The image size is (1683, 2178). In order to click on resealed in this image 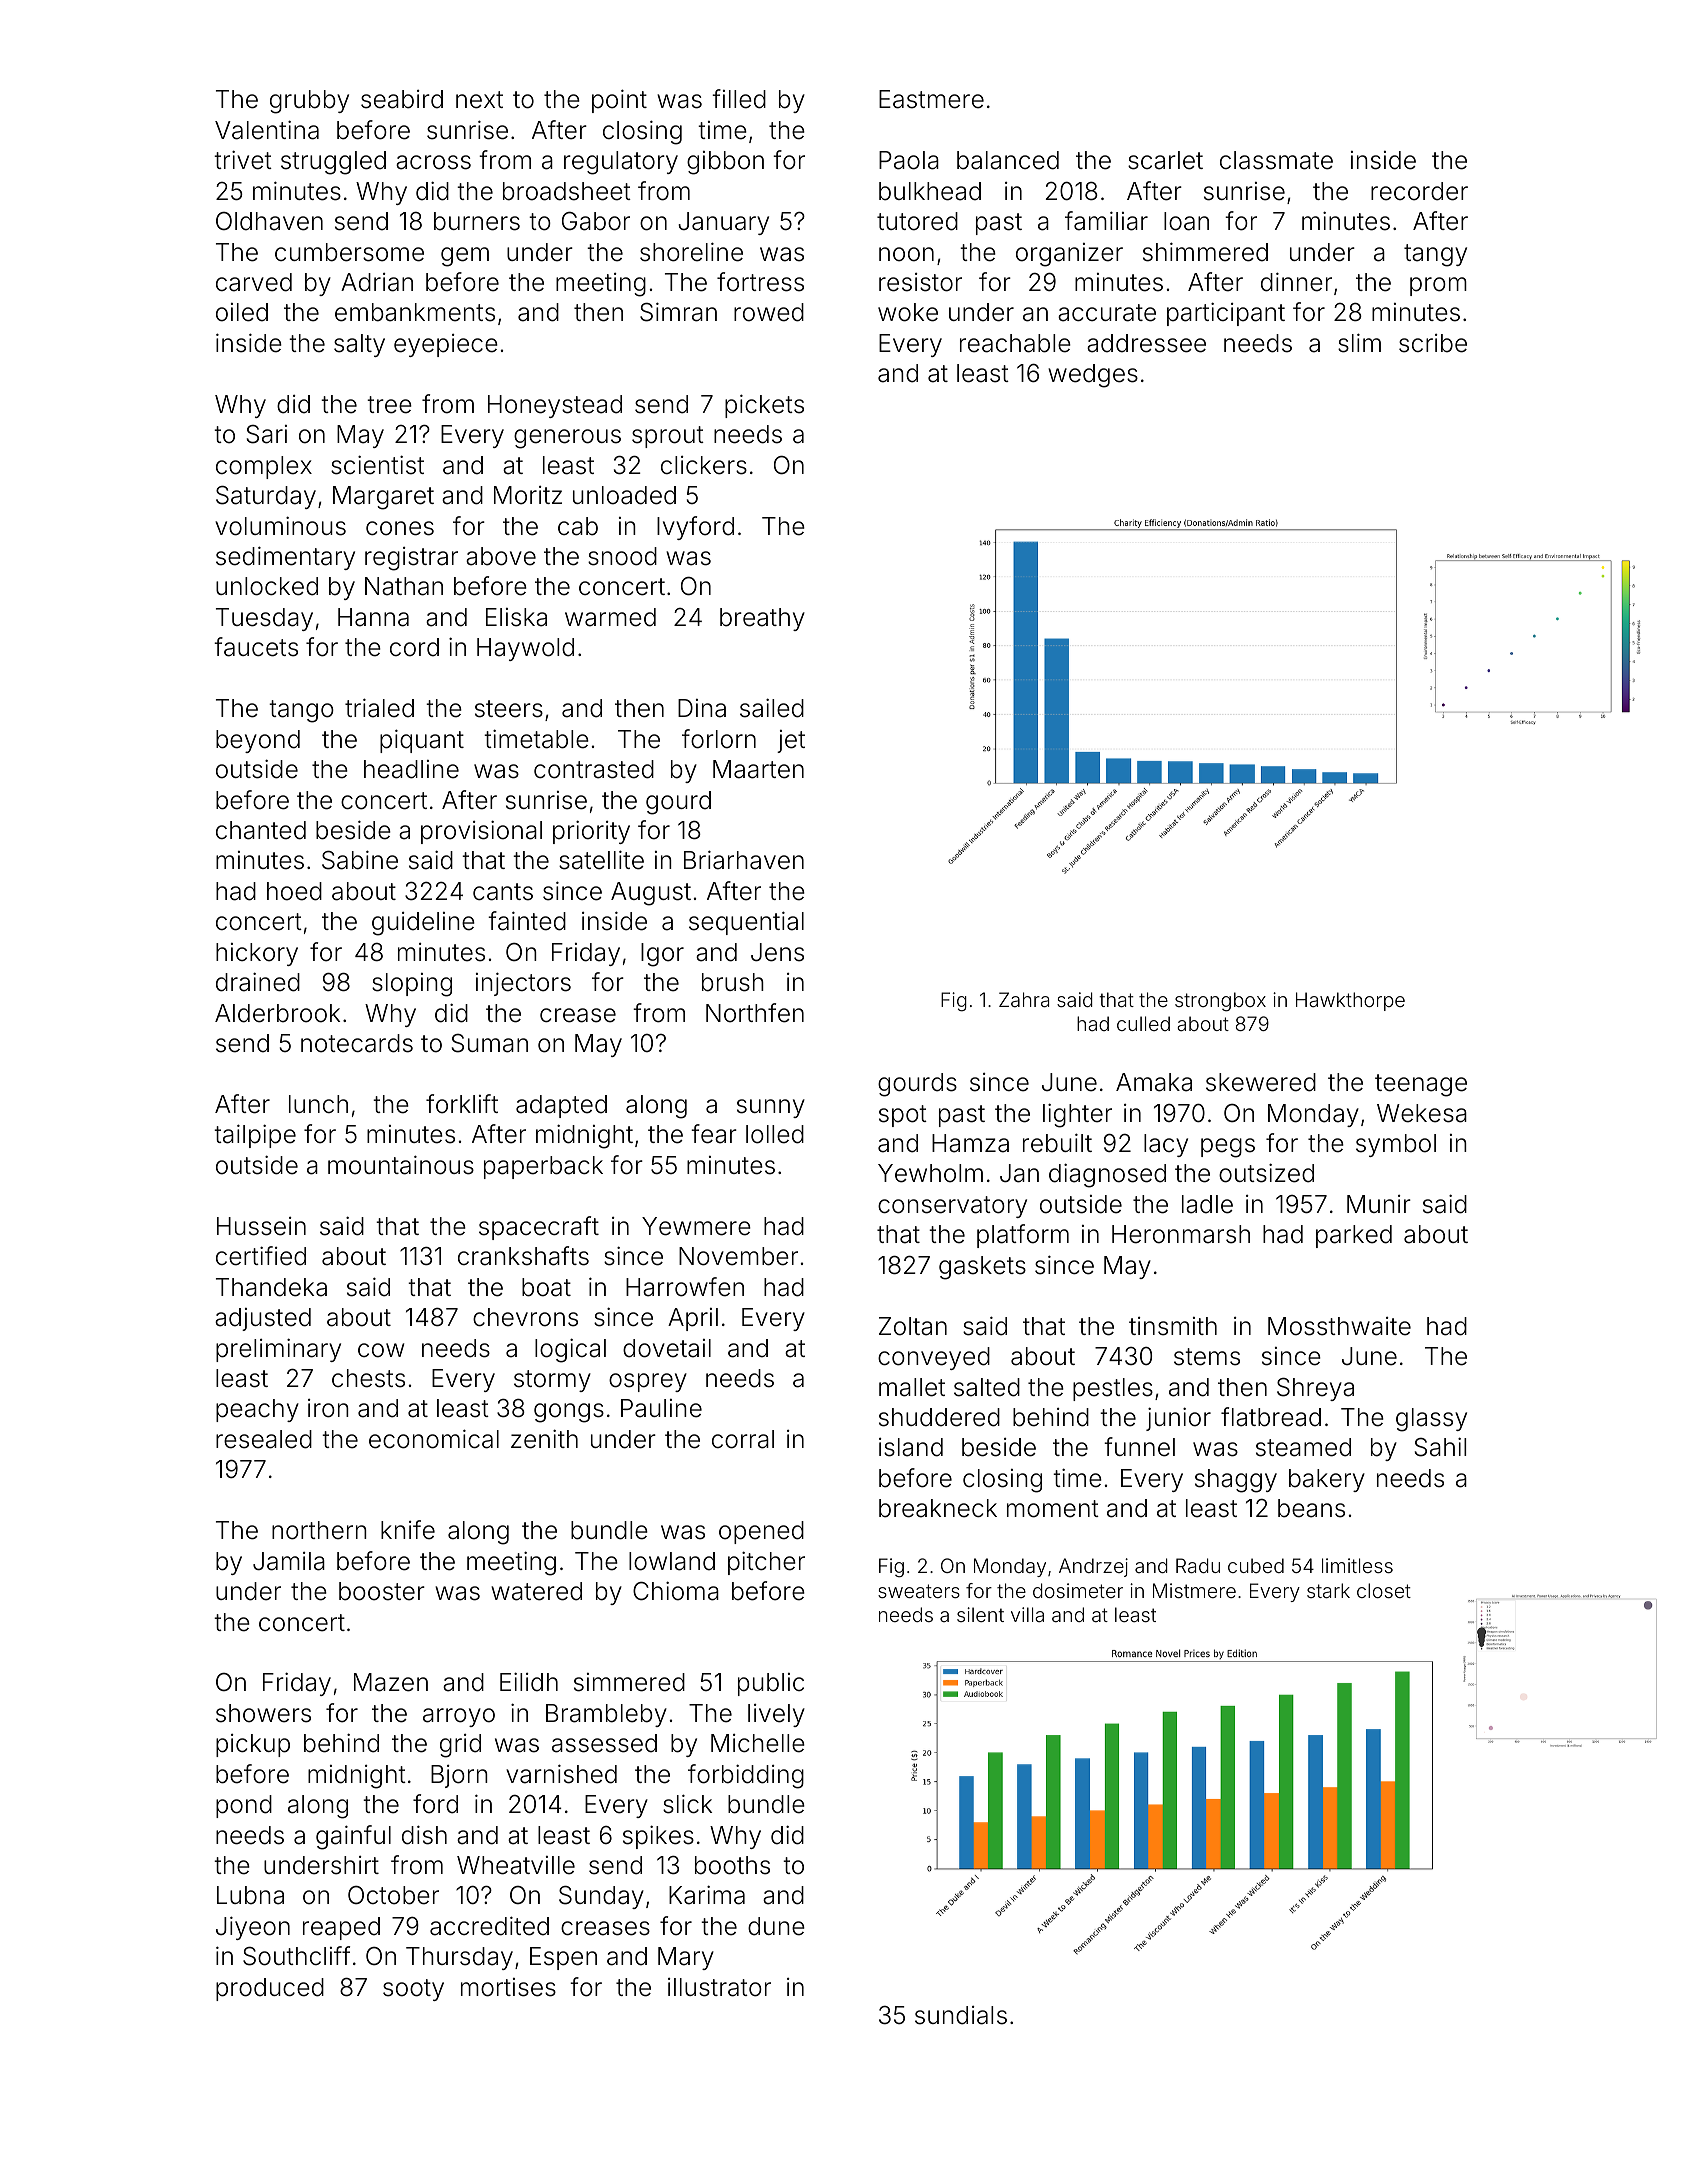, I will do `click(264, 1439)`.
